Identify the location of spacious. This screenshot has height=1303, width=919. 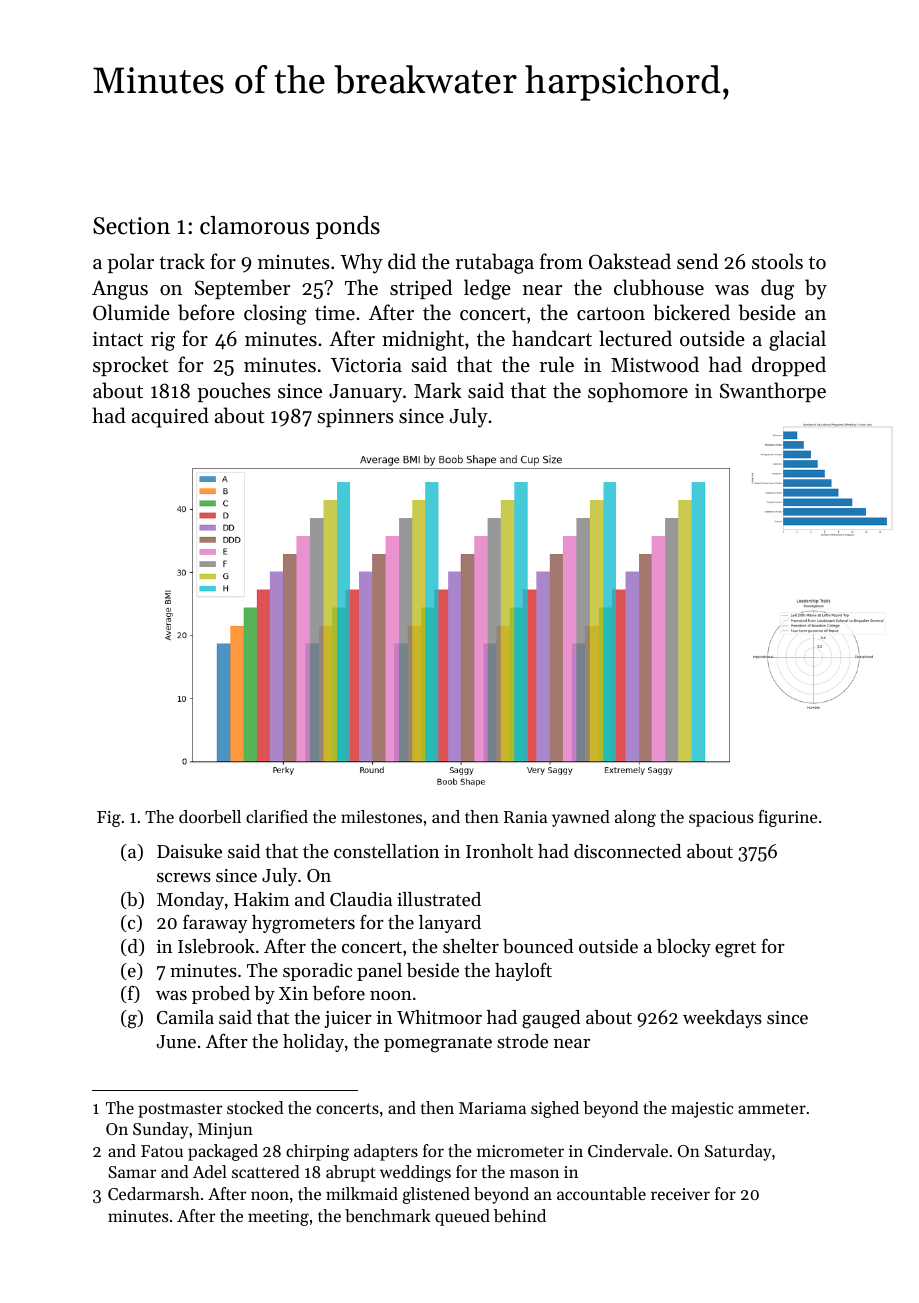
(721, 819).
